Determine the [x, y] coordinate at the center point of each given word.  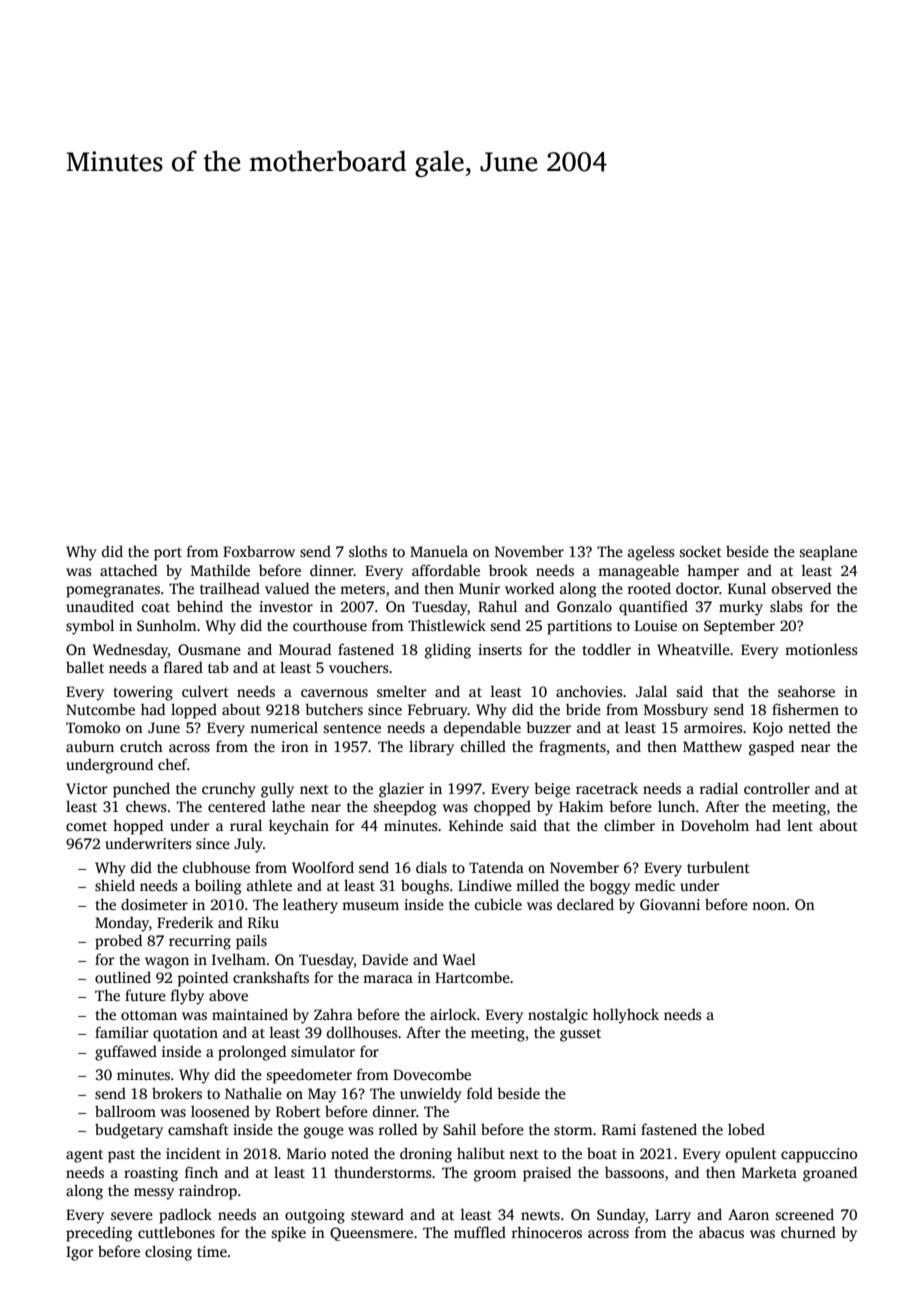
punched [141, 790]
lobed [746, 1129]
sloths [368, 551]
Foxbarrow [259, 551]
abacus [721, 1232]
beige [552, 790]
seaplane [828, 553]
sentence [352, 728]
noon [769, 906]
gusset [580, 1035]
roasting [151, 1174]
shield [115, 885]
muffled [480, 1232]
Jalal [651, 691]
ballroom [125, 1111]
